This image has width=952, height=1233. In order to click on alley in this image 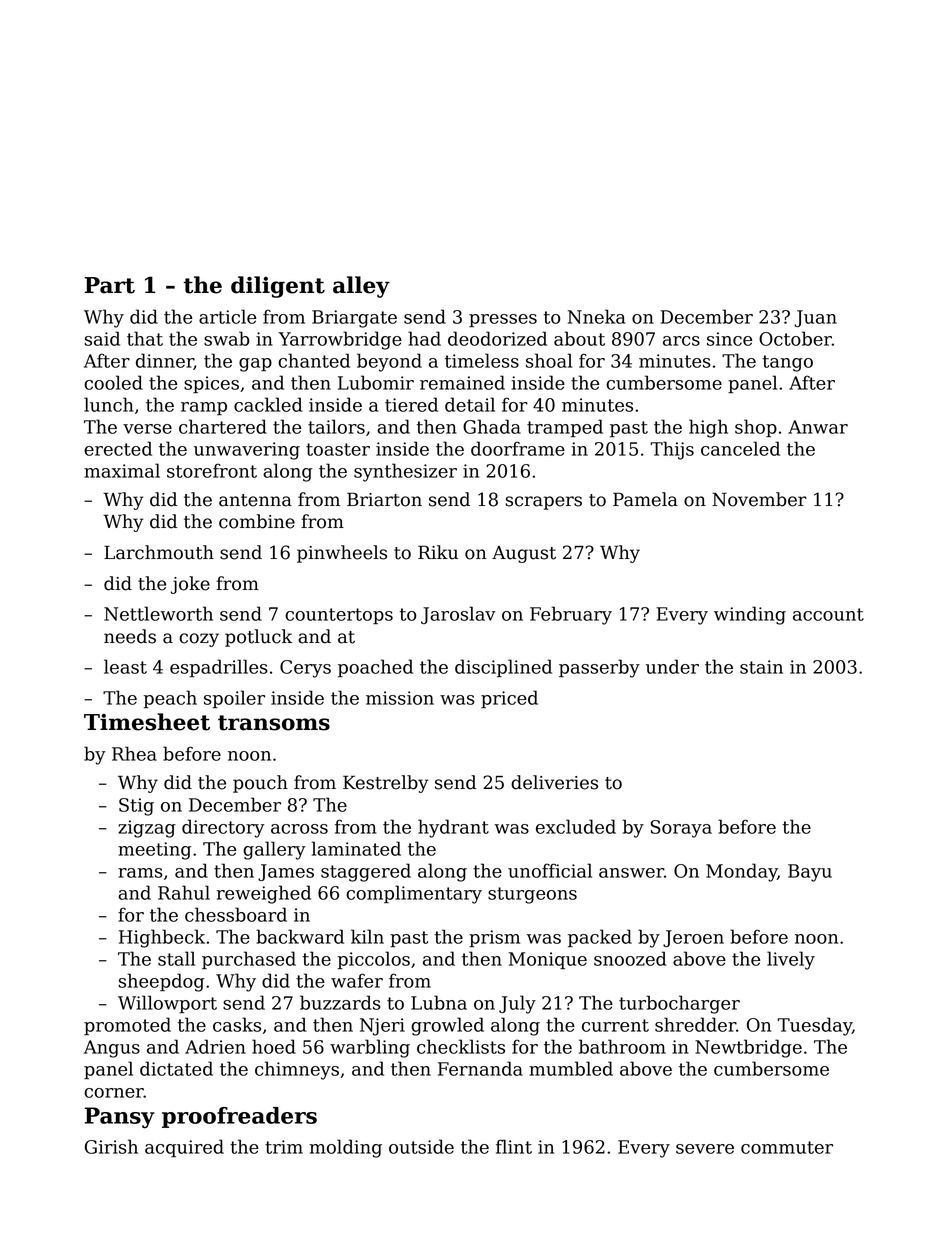, I will do `click(361, 287)`.
